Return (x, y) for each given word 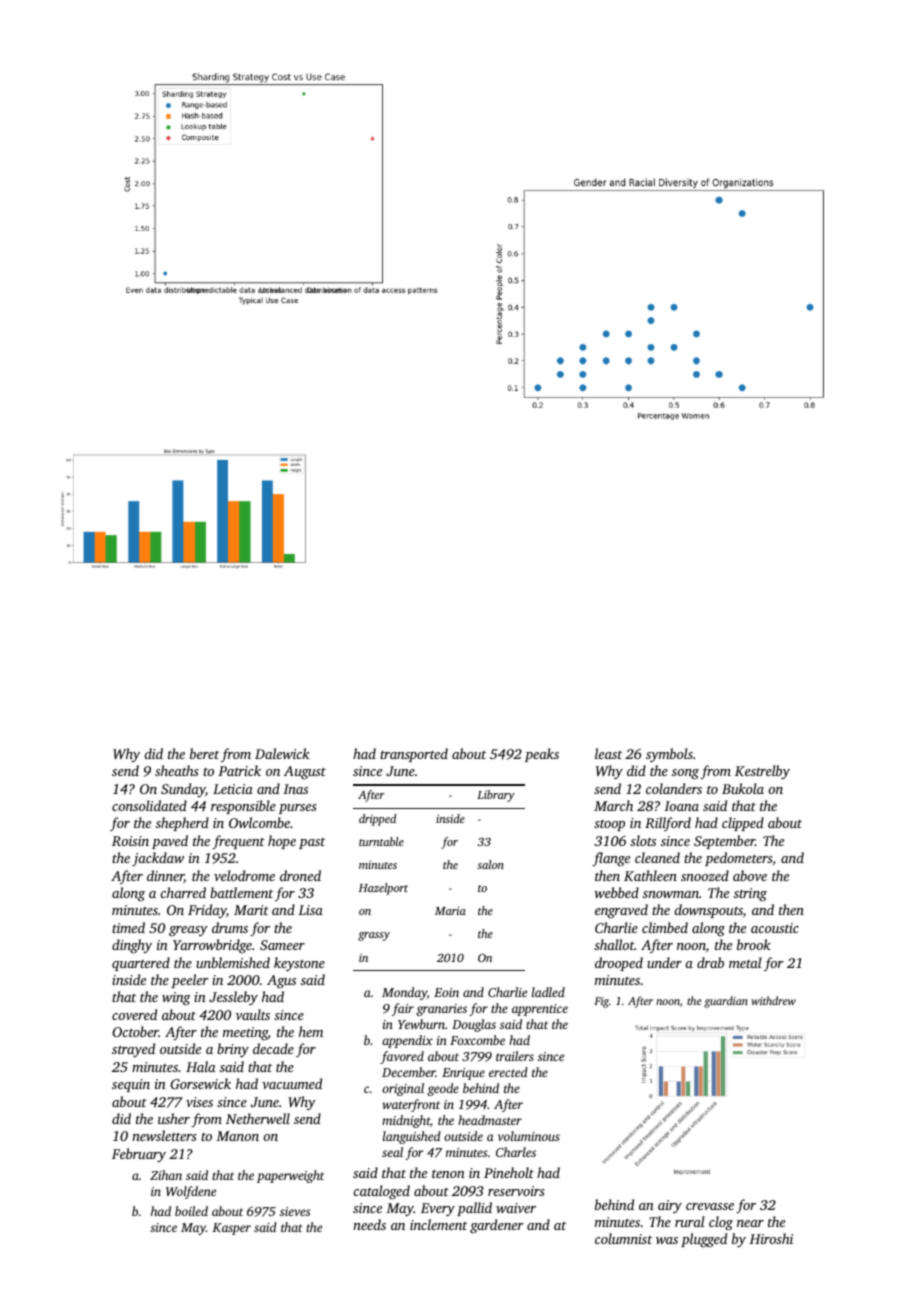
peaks (542, 755)
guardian (726, 1002)
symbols (669, 755)
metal (745, 962)
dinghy (132, 946)
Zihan (166, 1175)
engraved (621, 911)
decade (273, 1048)
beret (204, 753)
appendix (407, 1041)
